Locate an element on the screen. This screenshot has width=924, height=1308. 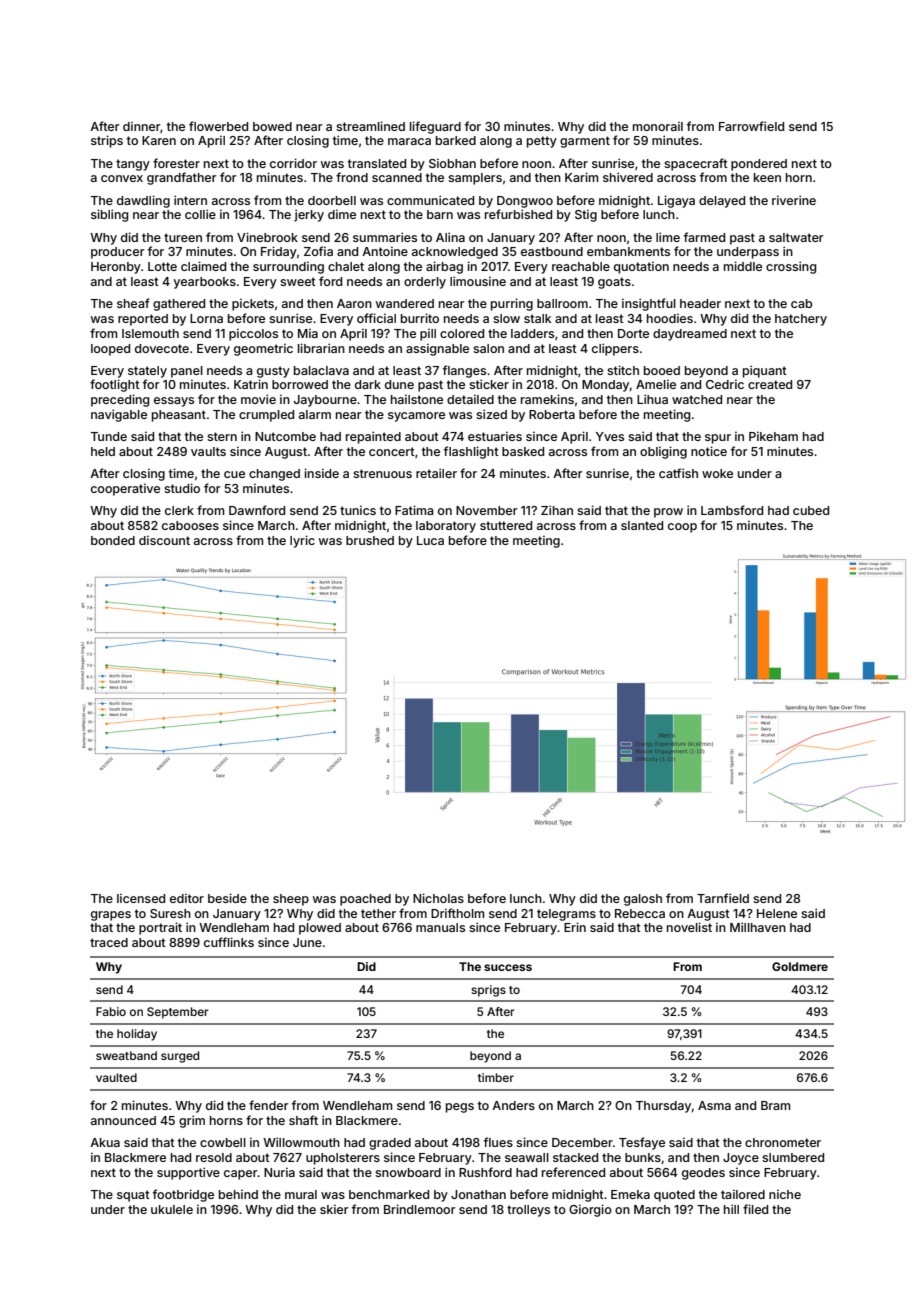
tether is located at coordinates (378, 913).
